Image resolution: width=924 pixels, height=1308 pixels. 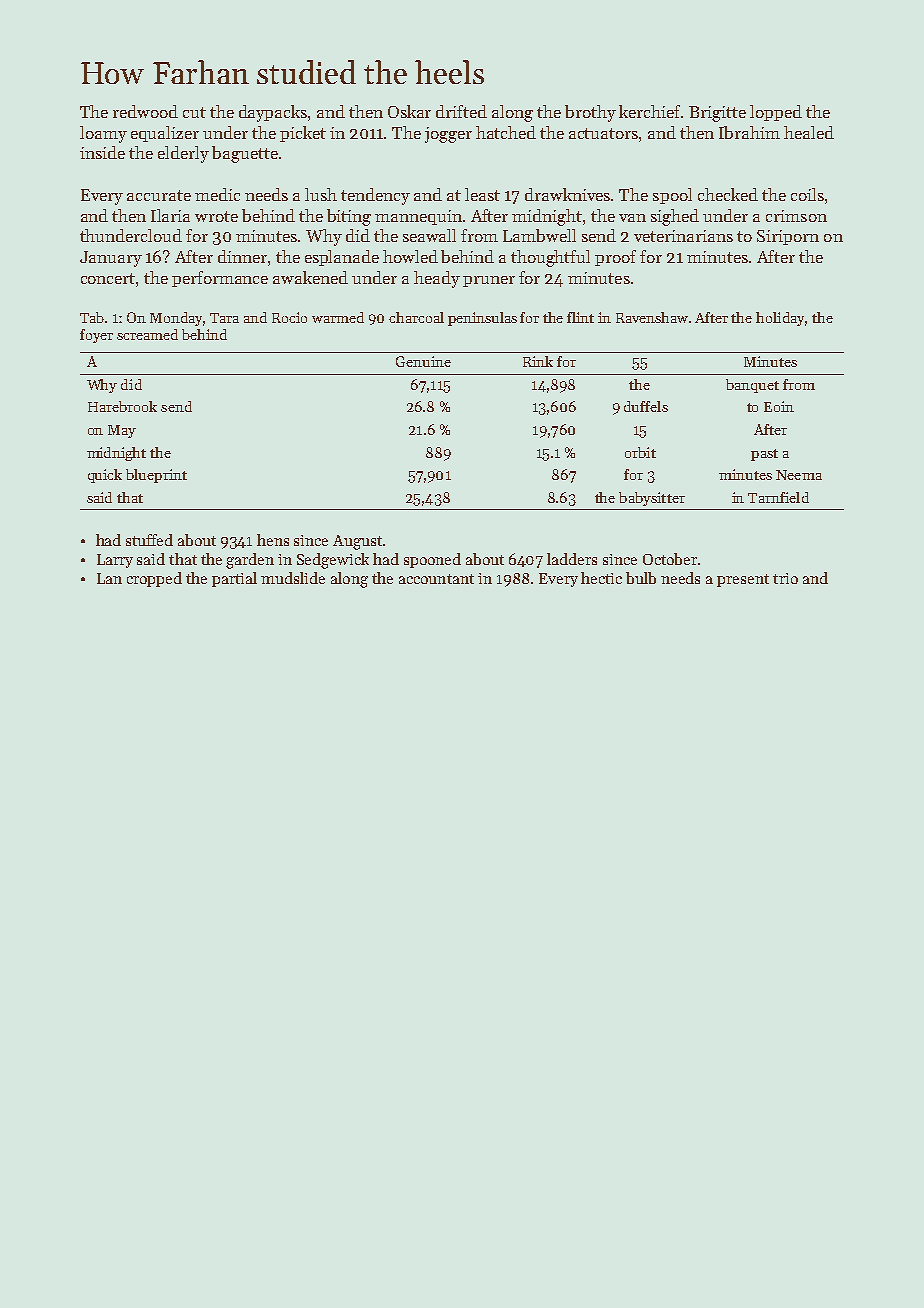 What do you see at coordinates (649, 111) in the document?
I see `kerchief` at bounding box center [649, 111].
